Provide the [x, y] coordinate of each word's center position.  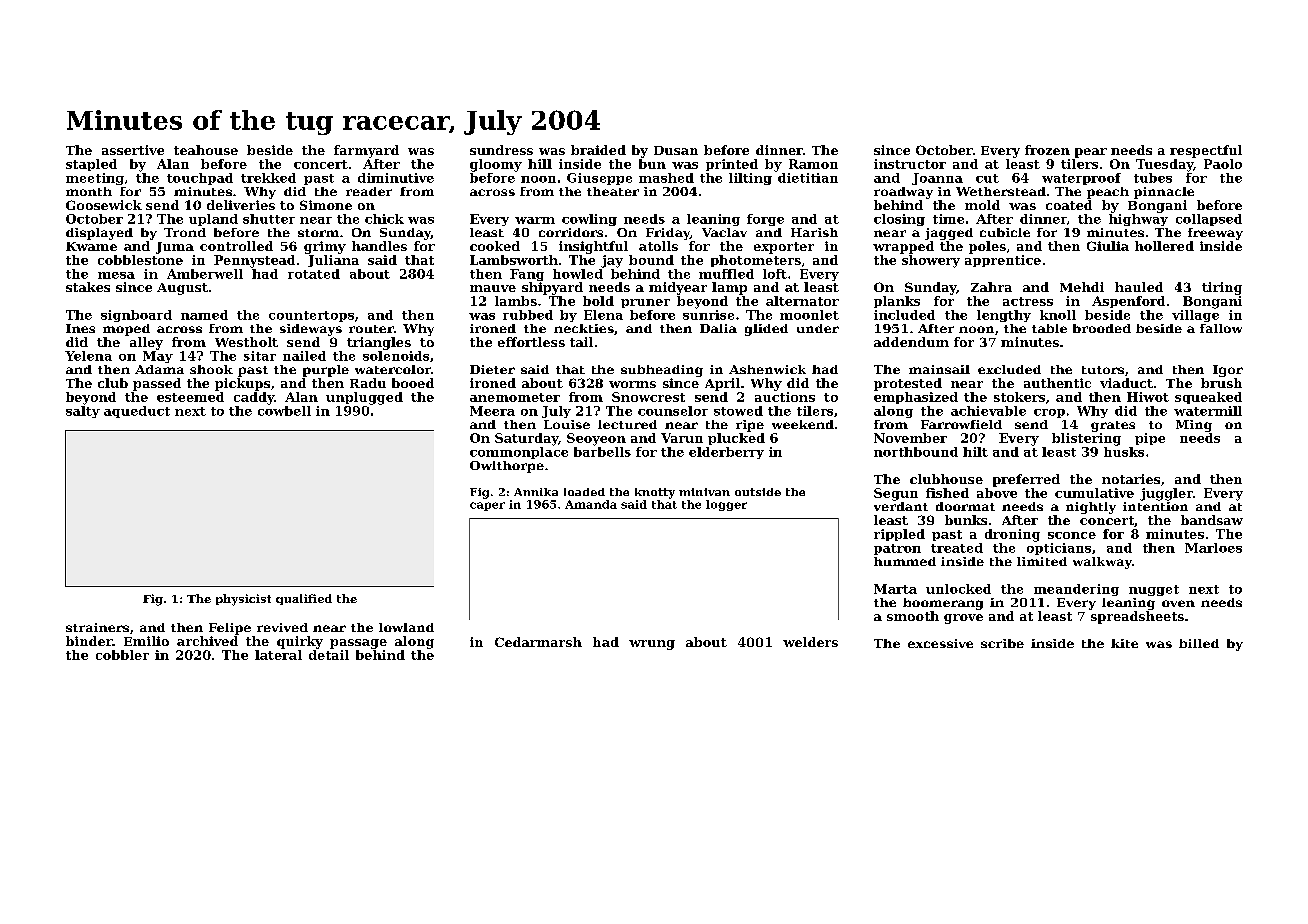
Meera [492, 411]
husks [1124, 452]
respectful [1206, 151]
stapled [91, 165]
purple [326, 371]
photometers [756, 261]
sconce [1072, 535]
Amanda [591, 504]
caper [487, 506]
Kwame [91, 246]
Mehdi [1082, 287]
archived [207, 641]
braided [598, 150]
